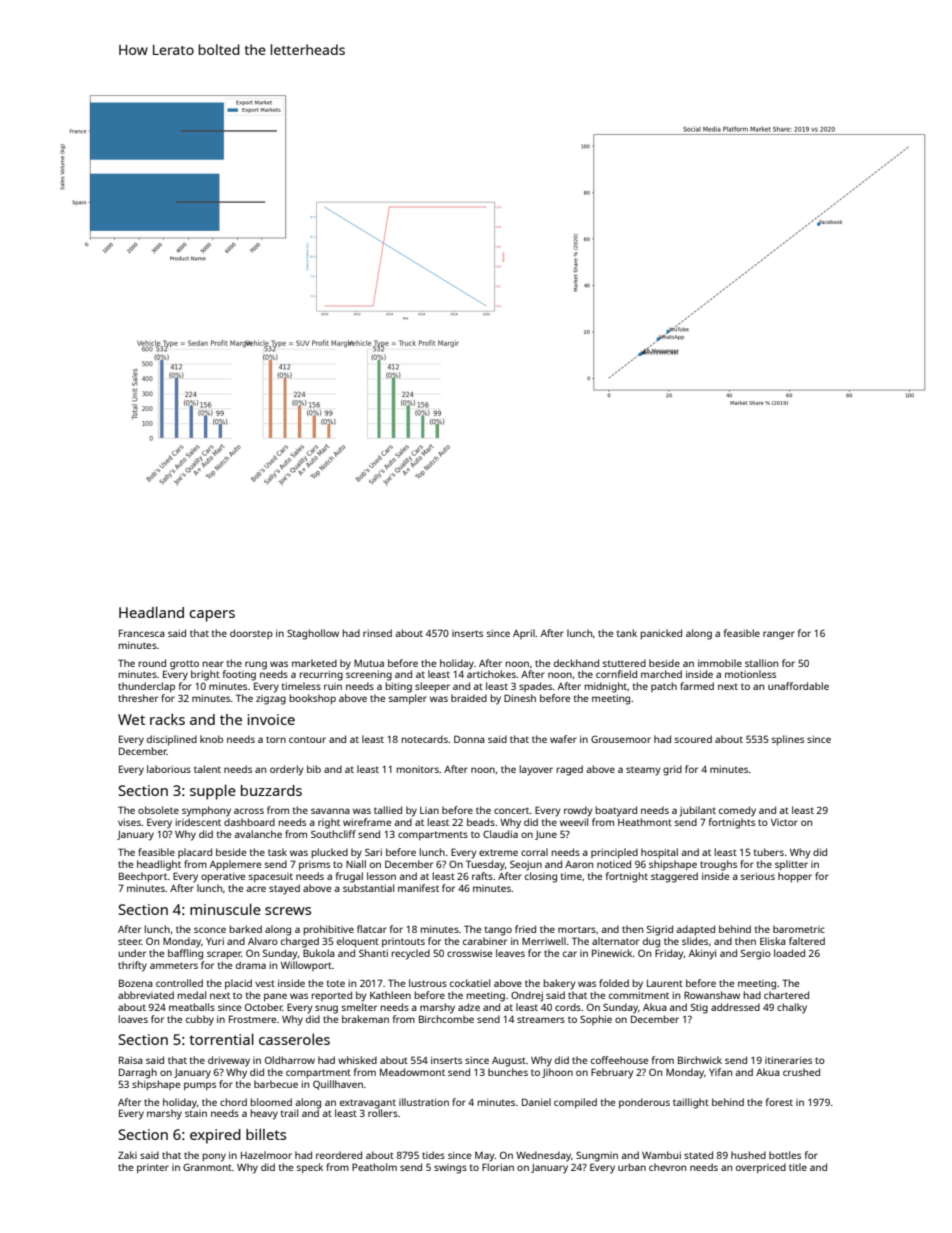  Describe the element at coordinates (470, 983) in the page. I see `cockatiel` at that location.
